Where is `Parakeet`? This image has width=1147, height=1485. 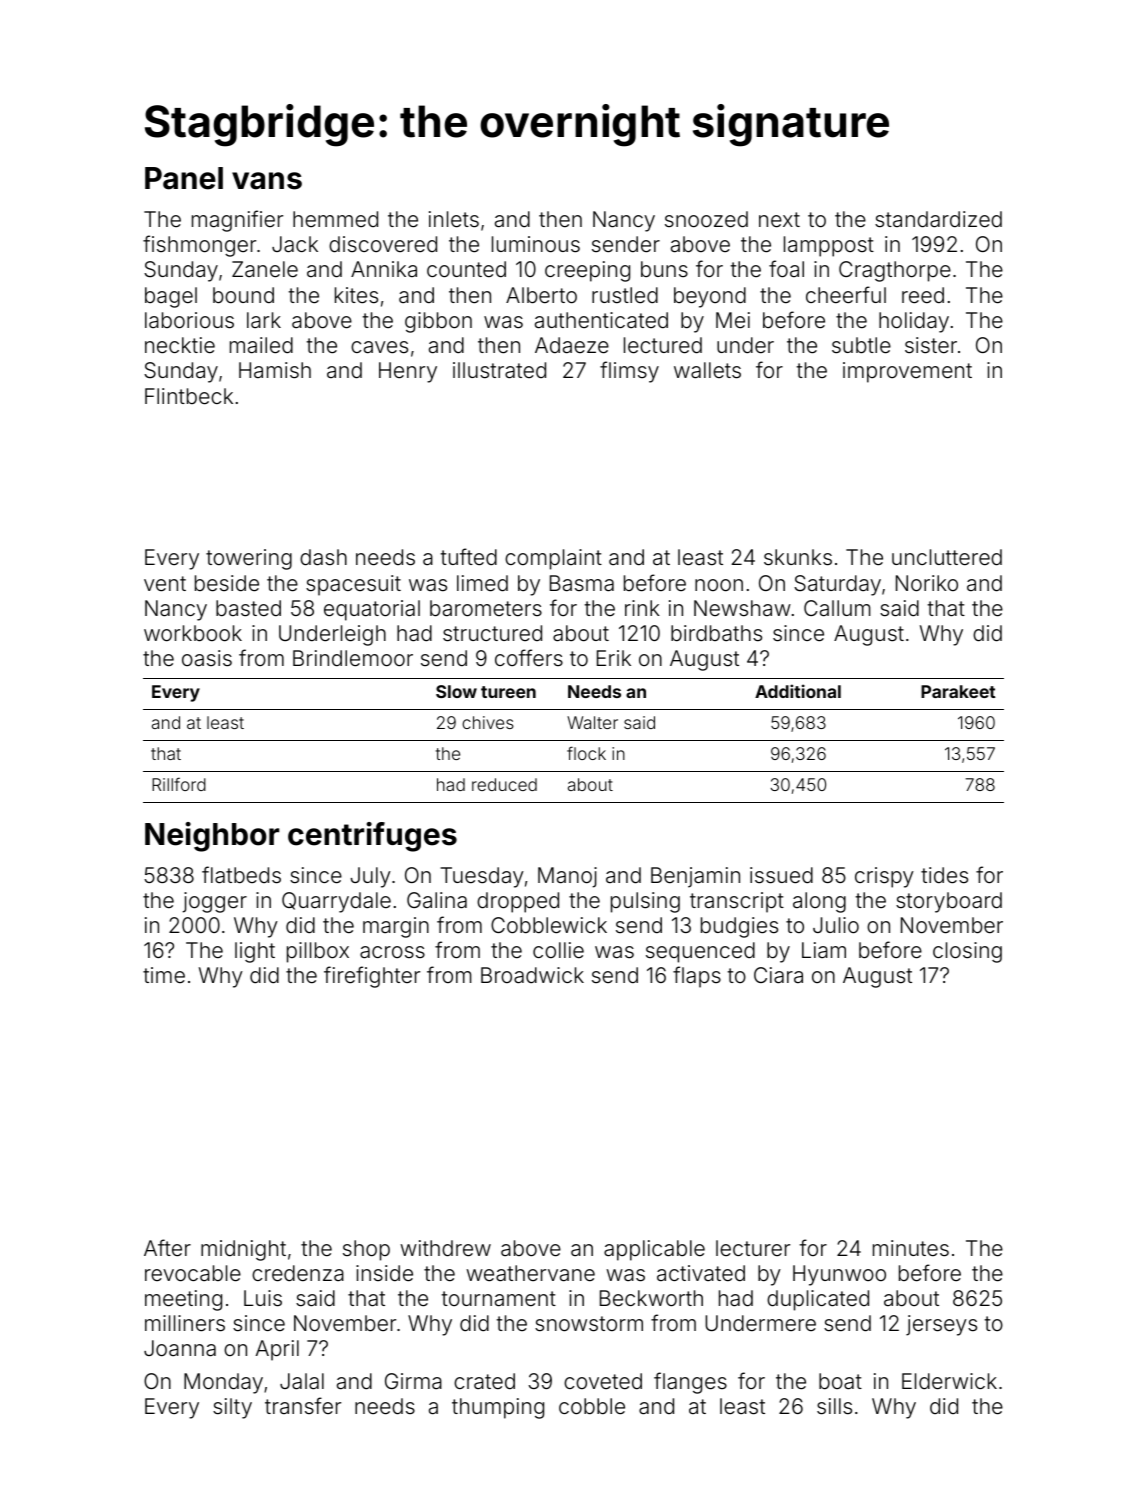 Parakeet is located at coordinates (958, 691).
